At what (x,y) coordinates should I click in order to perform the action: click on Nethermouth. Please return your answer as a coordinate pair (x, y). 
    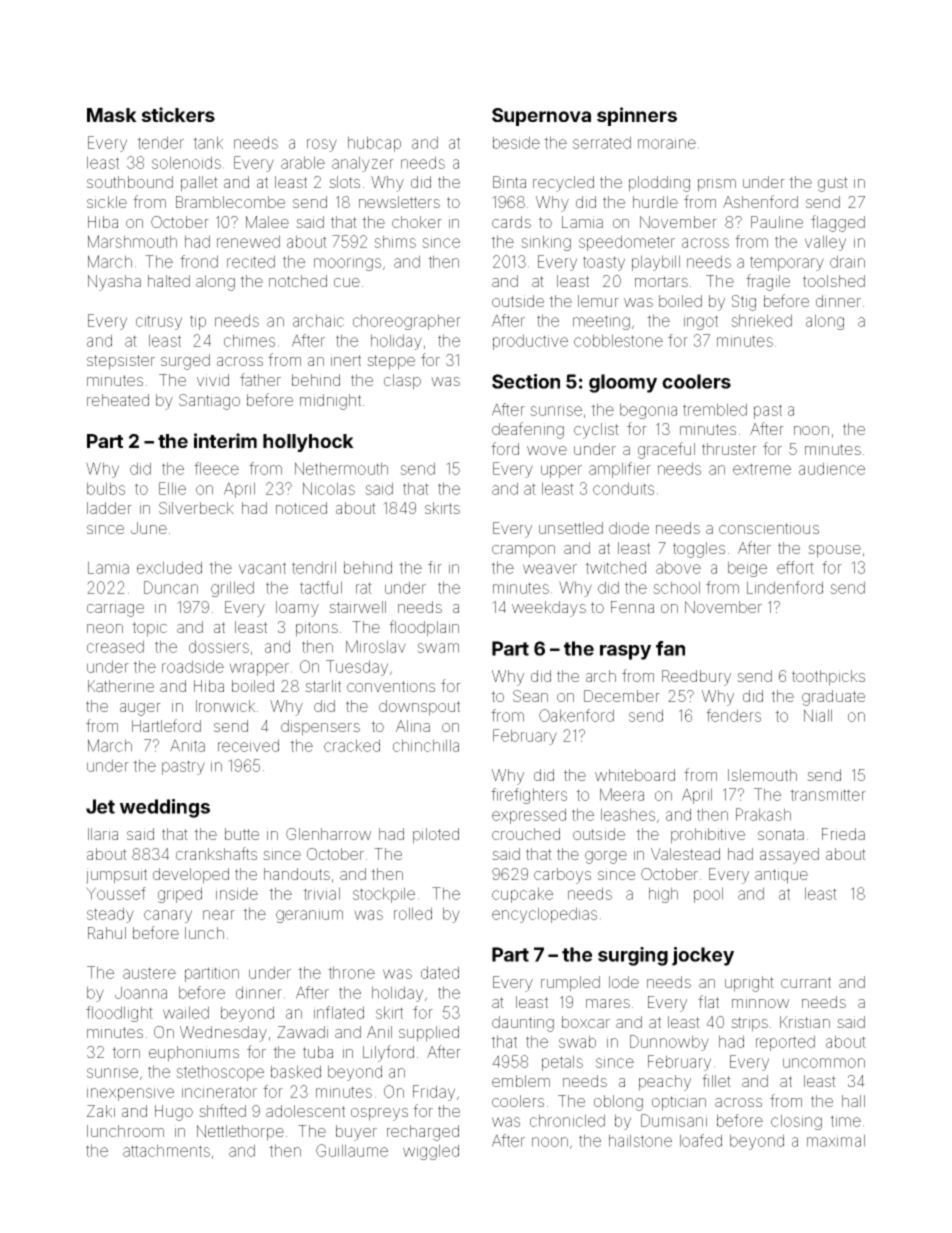
    Looking at the image, I should click on (341, 468).
